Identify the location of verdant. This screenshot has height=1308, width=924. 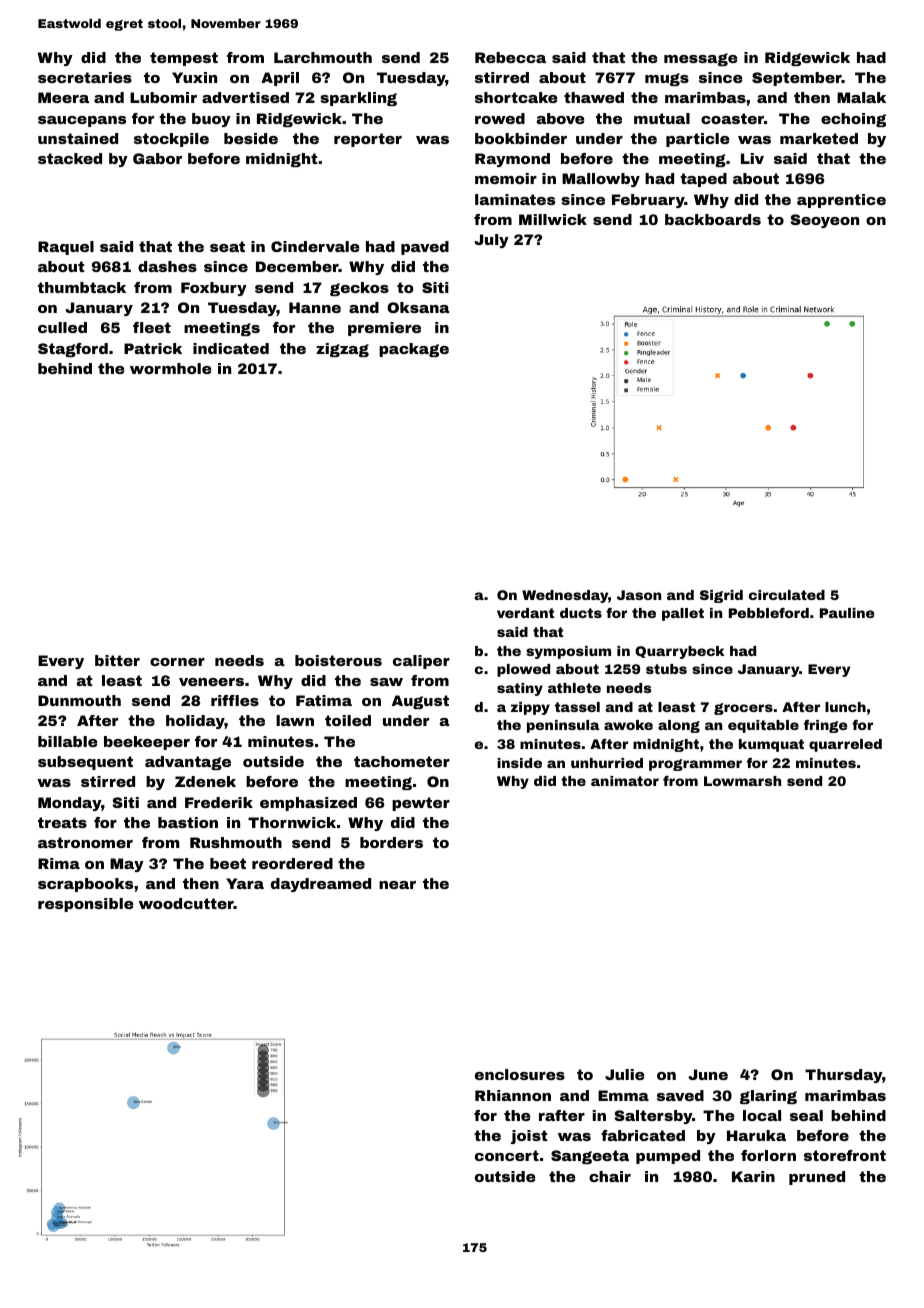
(525, 613).
